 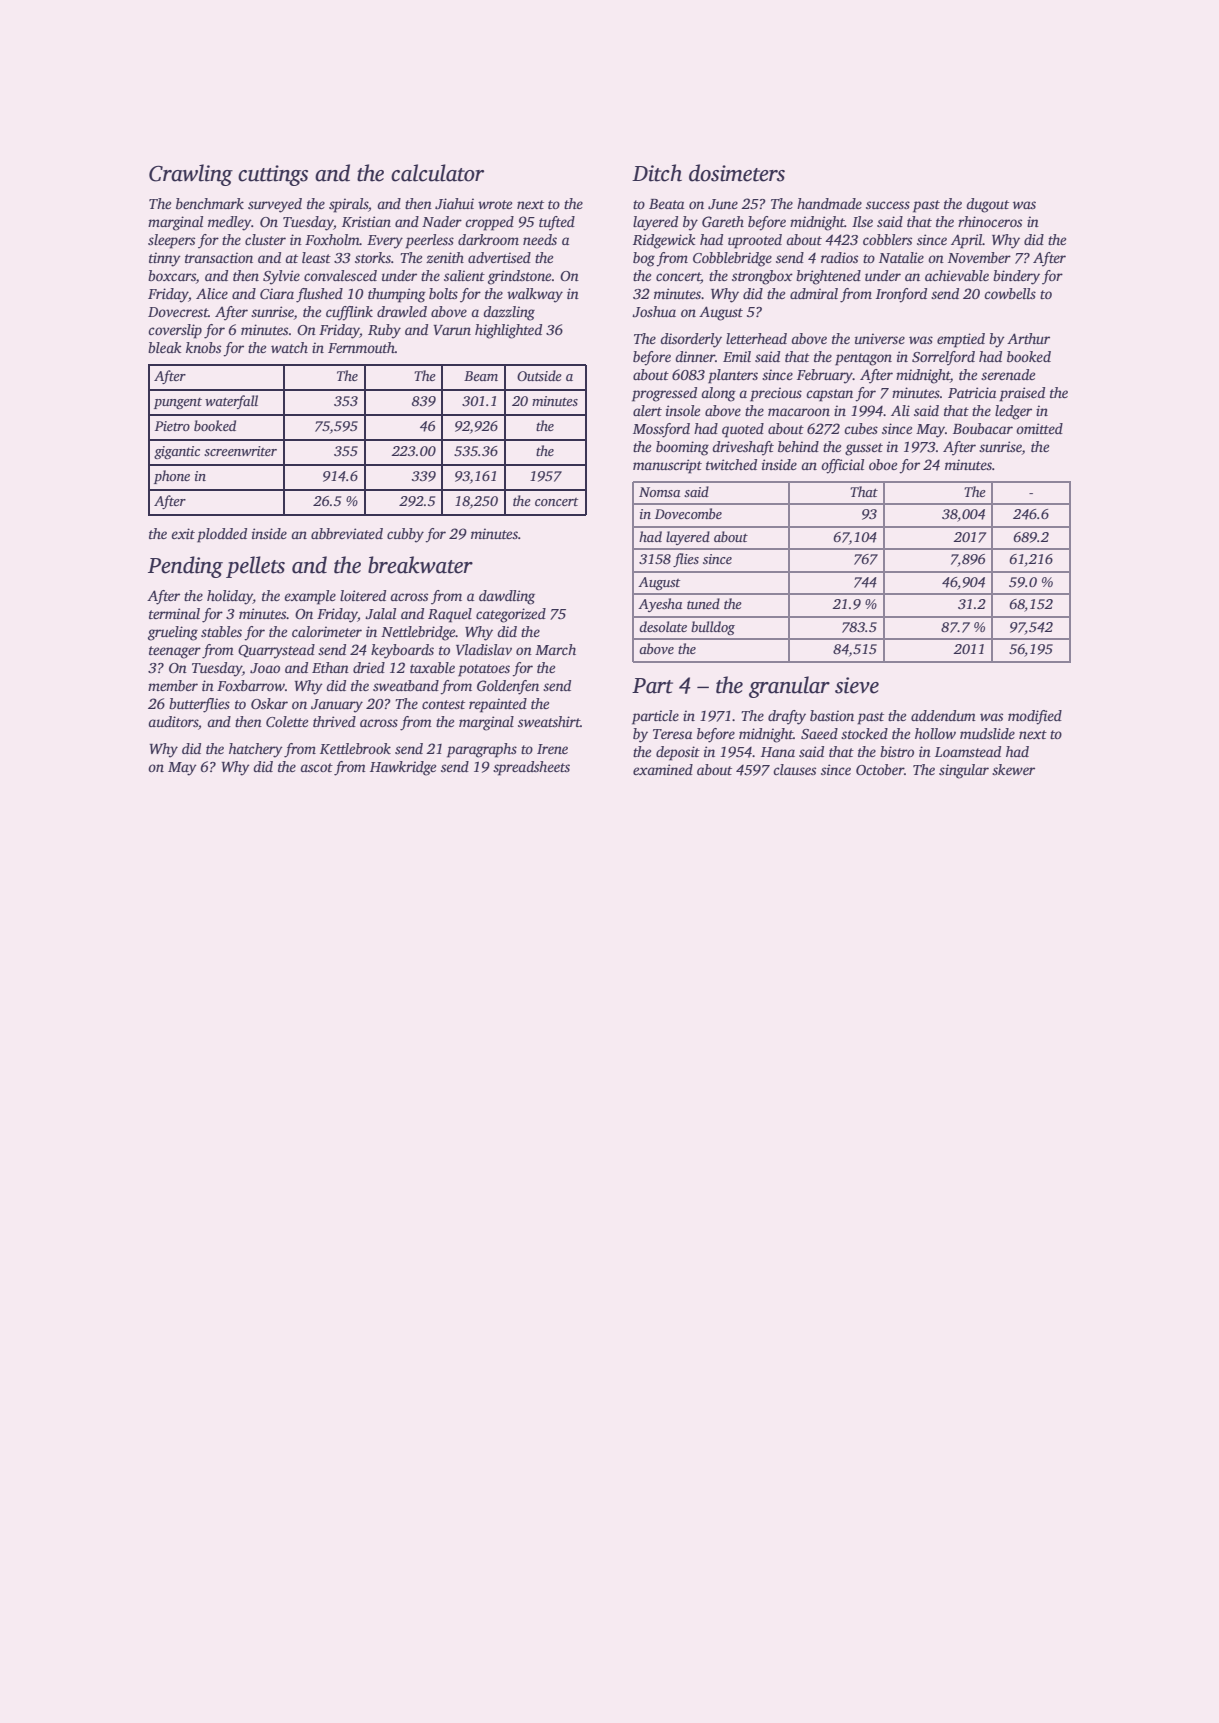 What do you see at coordinates (883, 464) in the image?
I see `oboe` at bounding box center [883, 464].
